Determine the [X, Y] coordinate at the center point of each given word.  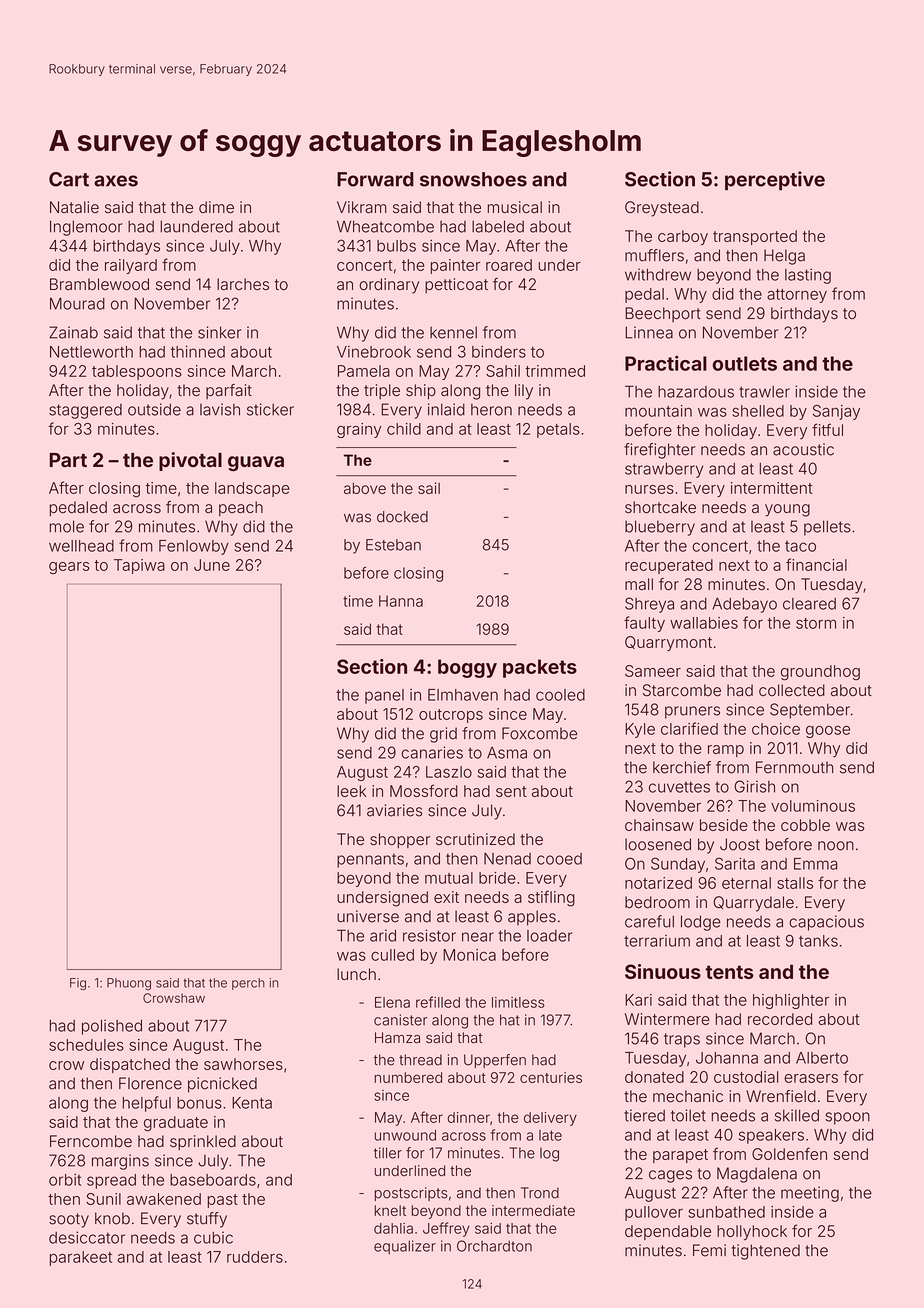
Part [68, 460]
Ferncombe [91, 1141]
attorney [797, 296]
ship [421, 392]
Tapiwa [139, 566]
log [549, 1154]
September [810, 711]
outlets [744, 363]
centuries [551, 1077]
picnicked [222, 1085]
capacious [826, 923]
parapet [680, 1156]
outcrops [451, 716]
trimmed [555, 371]
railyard [131, 266]
